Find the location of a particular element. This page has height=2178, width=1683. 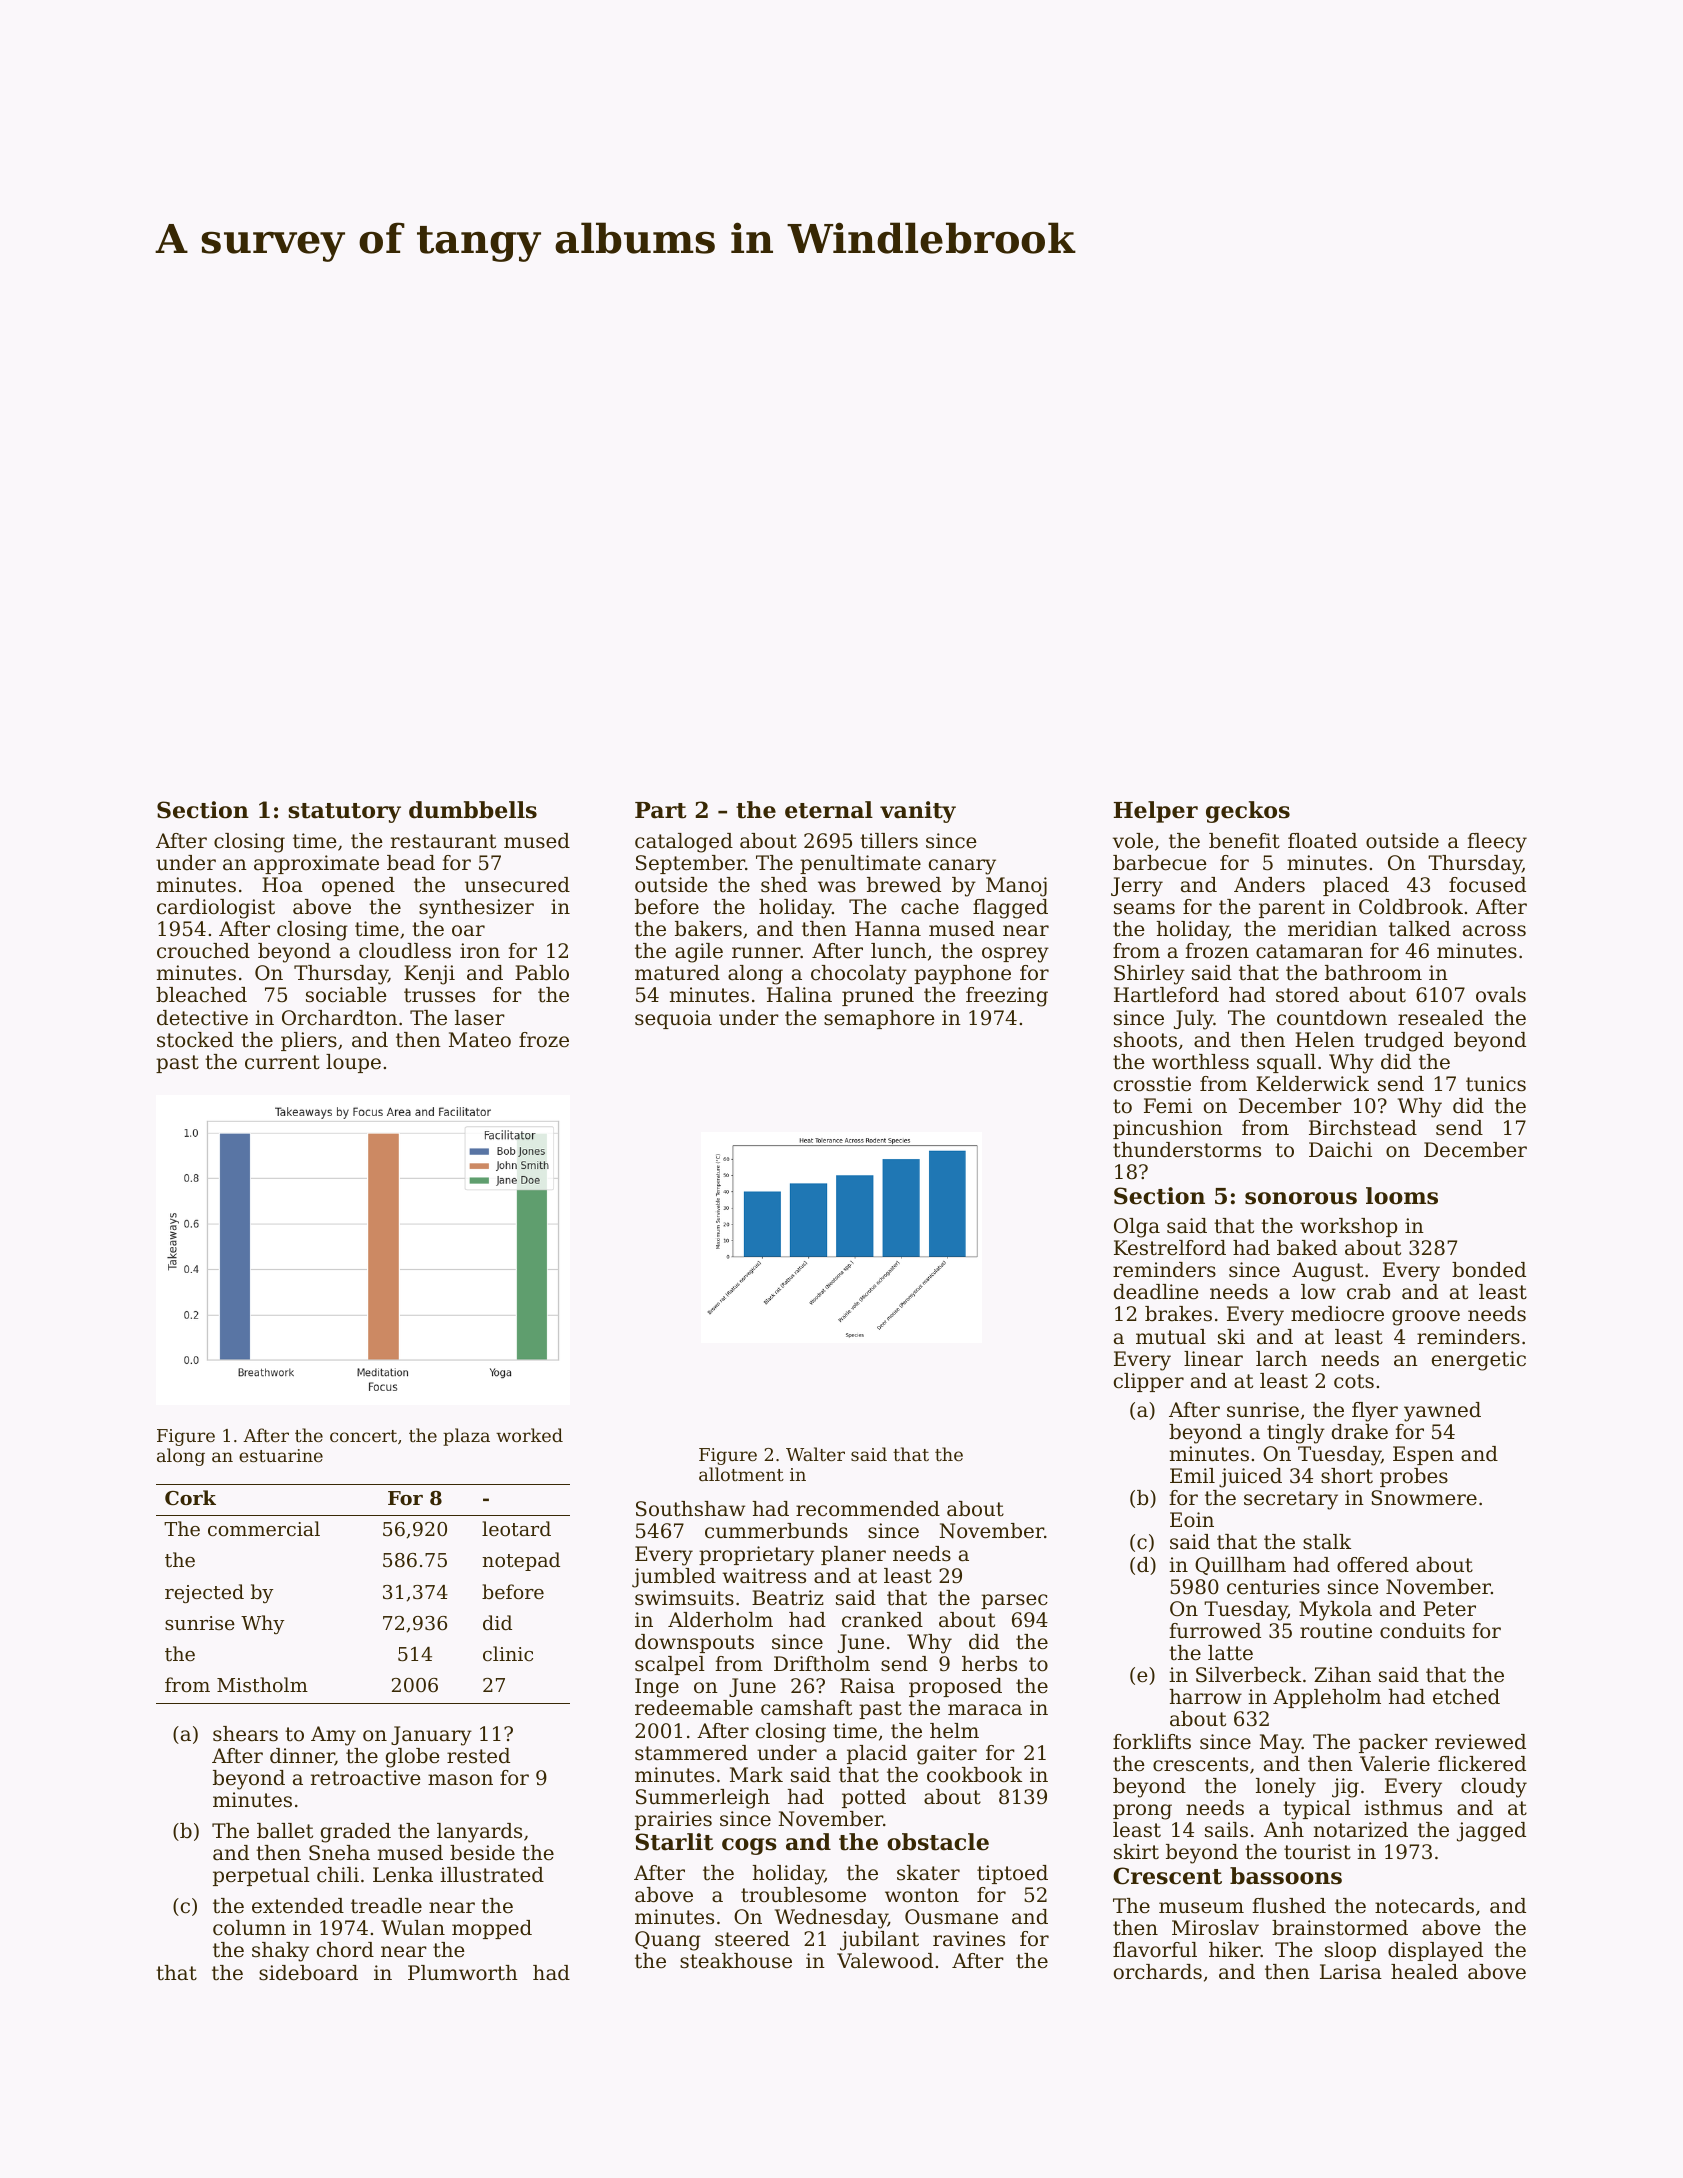

Helper is located at coordinates (1156, 812).
